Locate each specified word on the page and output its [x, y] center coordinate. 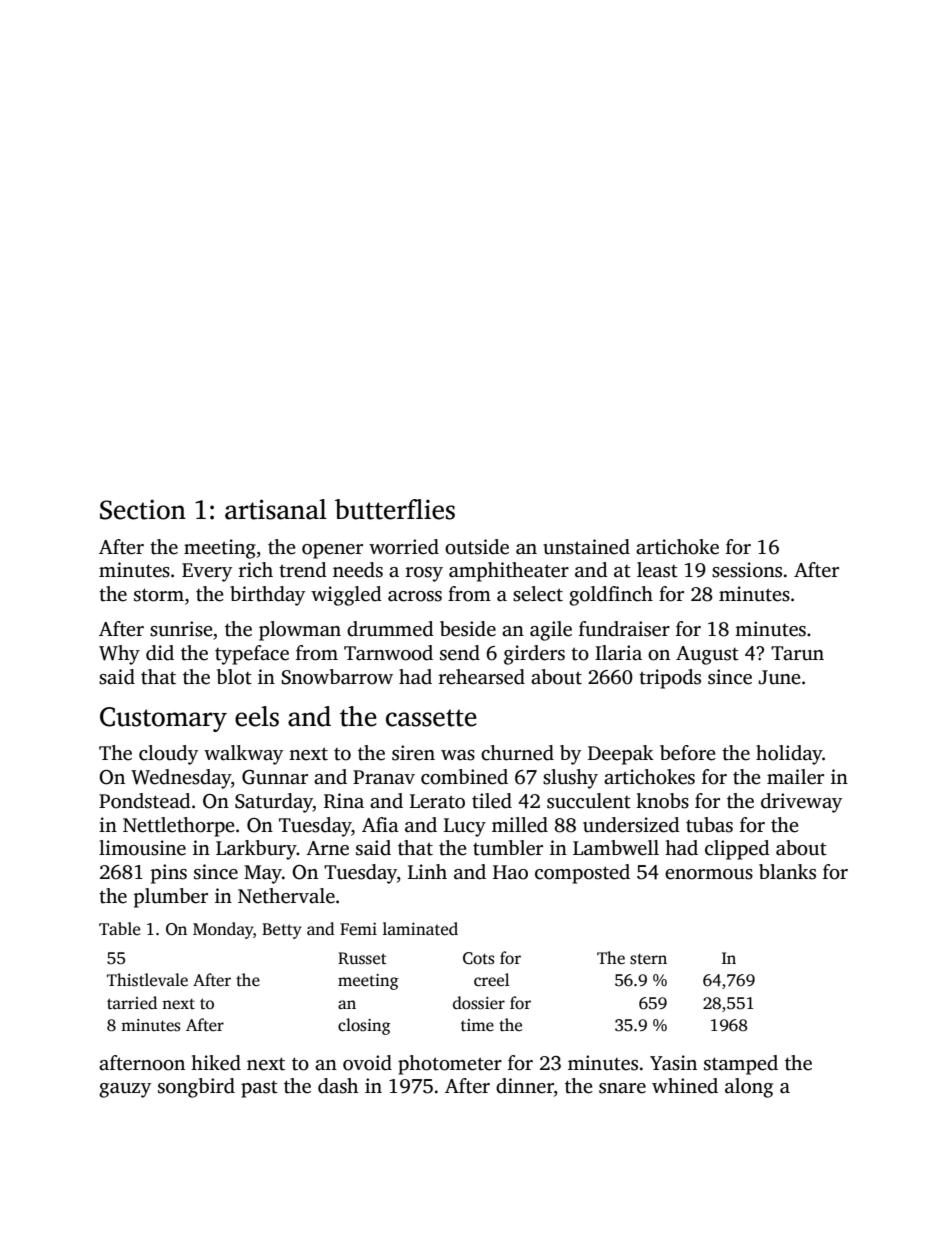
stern [648, 959]
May [263, 874]
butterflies [395, 509]
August [707, 655]
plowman [300, 631]
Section [143, 509]
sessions [747, 570]
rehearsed [482, 677]
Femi [358, 929]
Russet [362, 958]
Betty [282, 931]
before [688, 753]
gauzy [125, 1090]
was [458, 755]
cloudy [168, 755]
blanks [787, 872]
